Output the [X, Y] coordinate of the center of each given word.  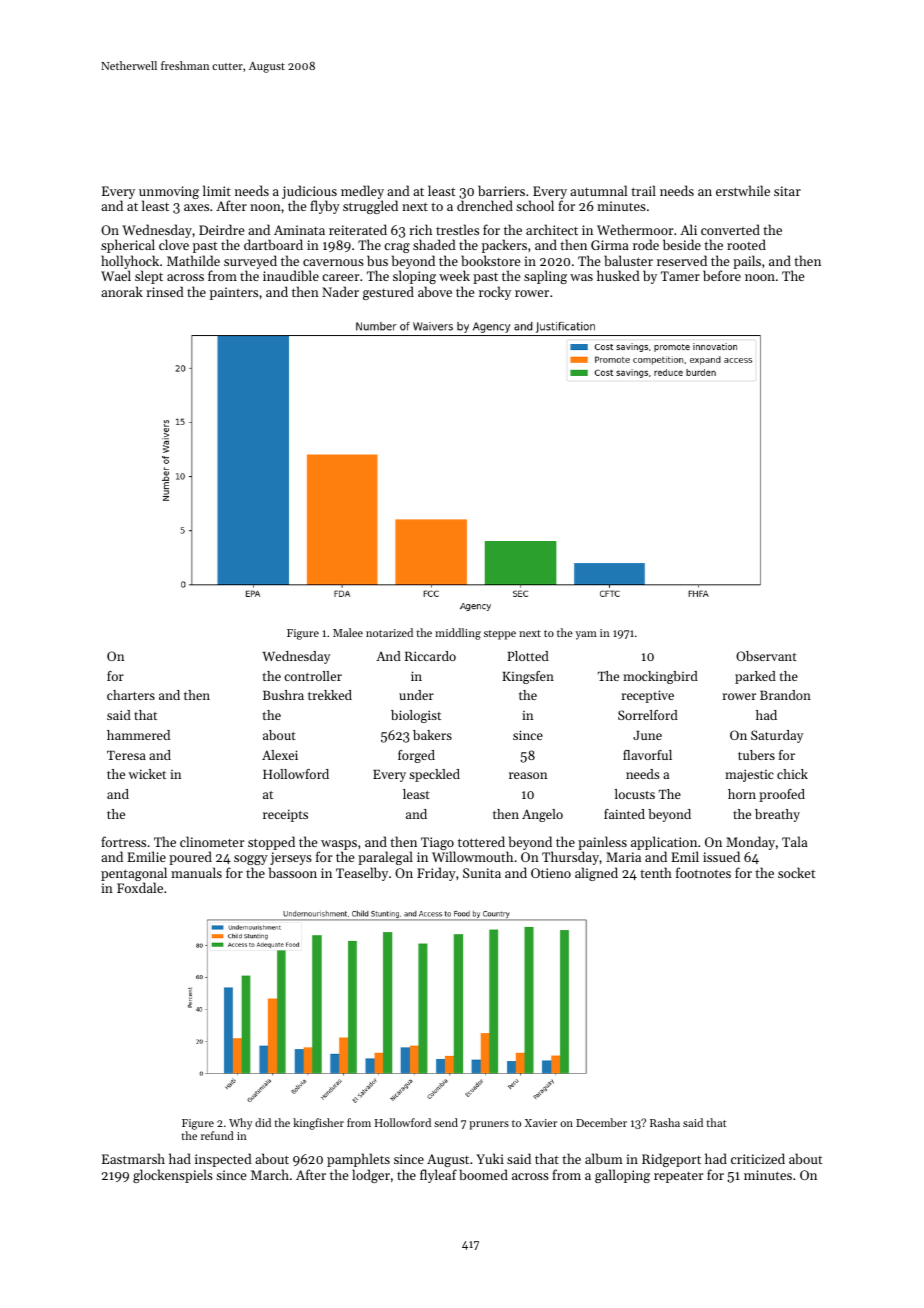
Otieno [551, 873]
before [722, 275]
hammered [138, 735]
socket [797, 872]
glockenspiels [173, 1176]
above [435, 291]
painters [234, 293]
